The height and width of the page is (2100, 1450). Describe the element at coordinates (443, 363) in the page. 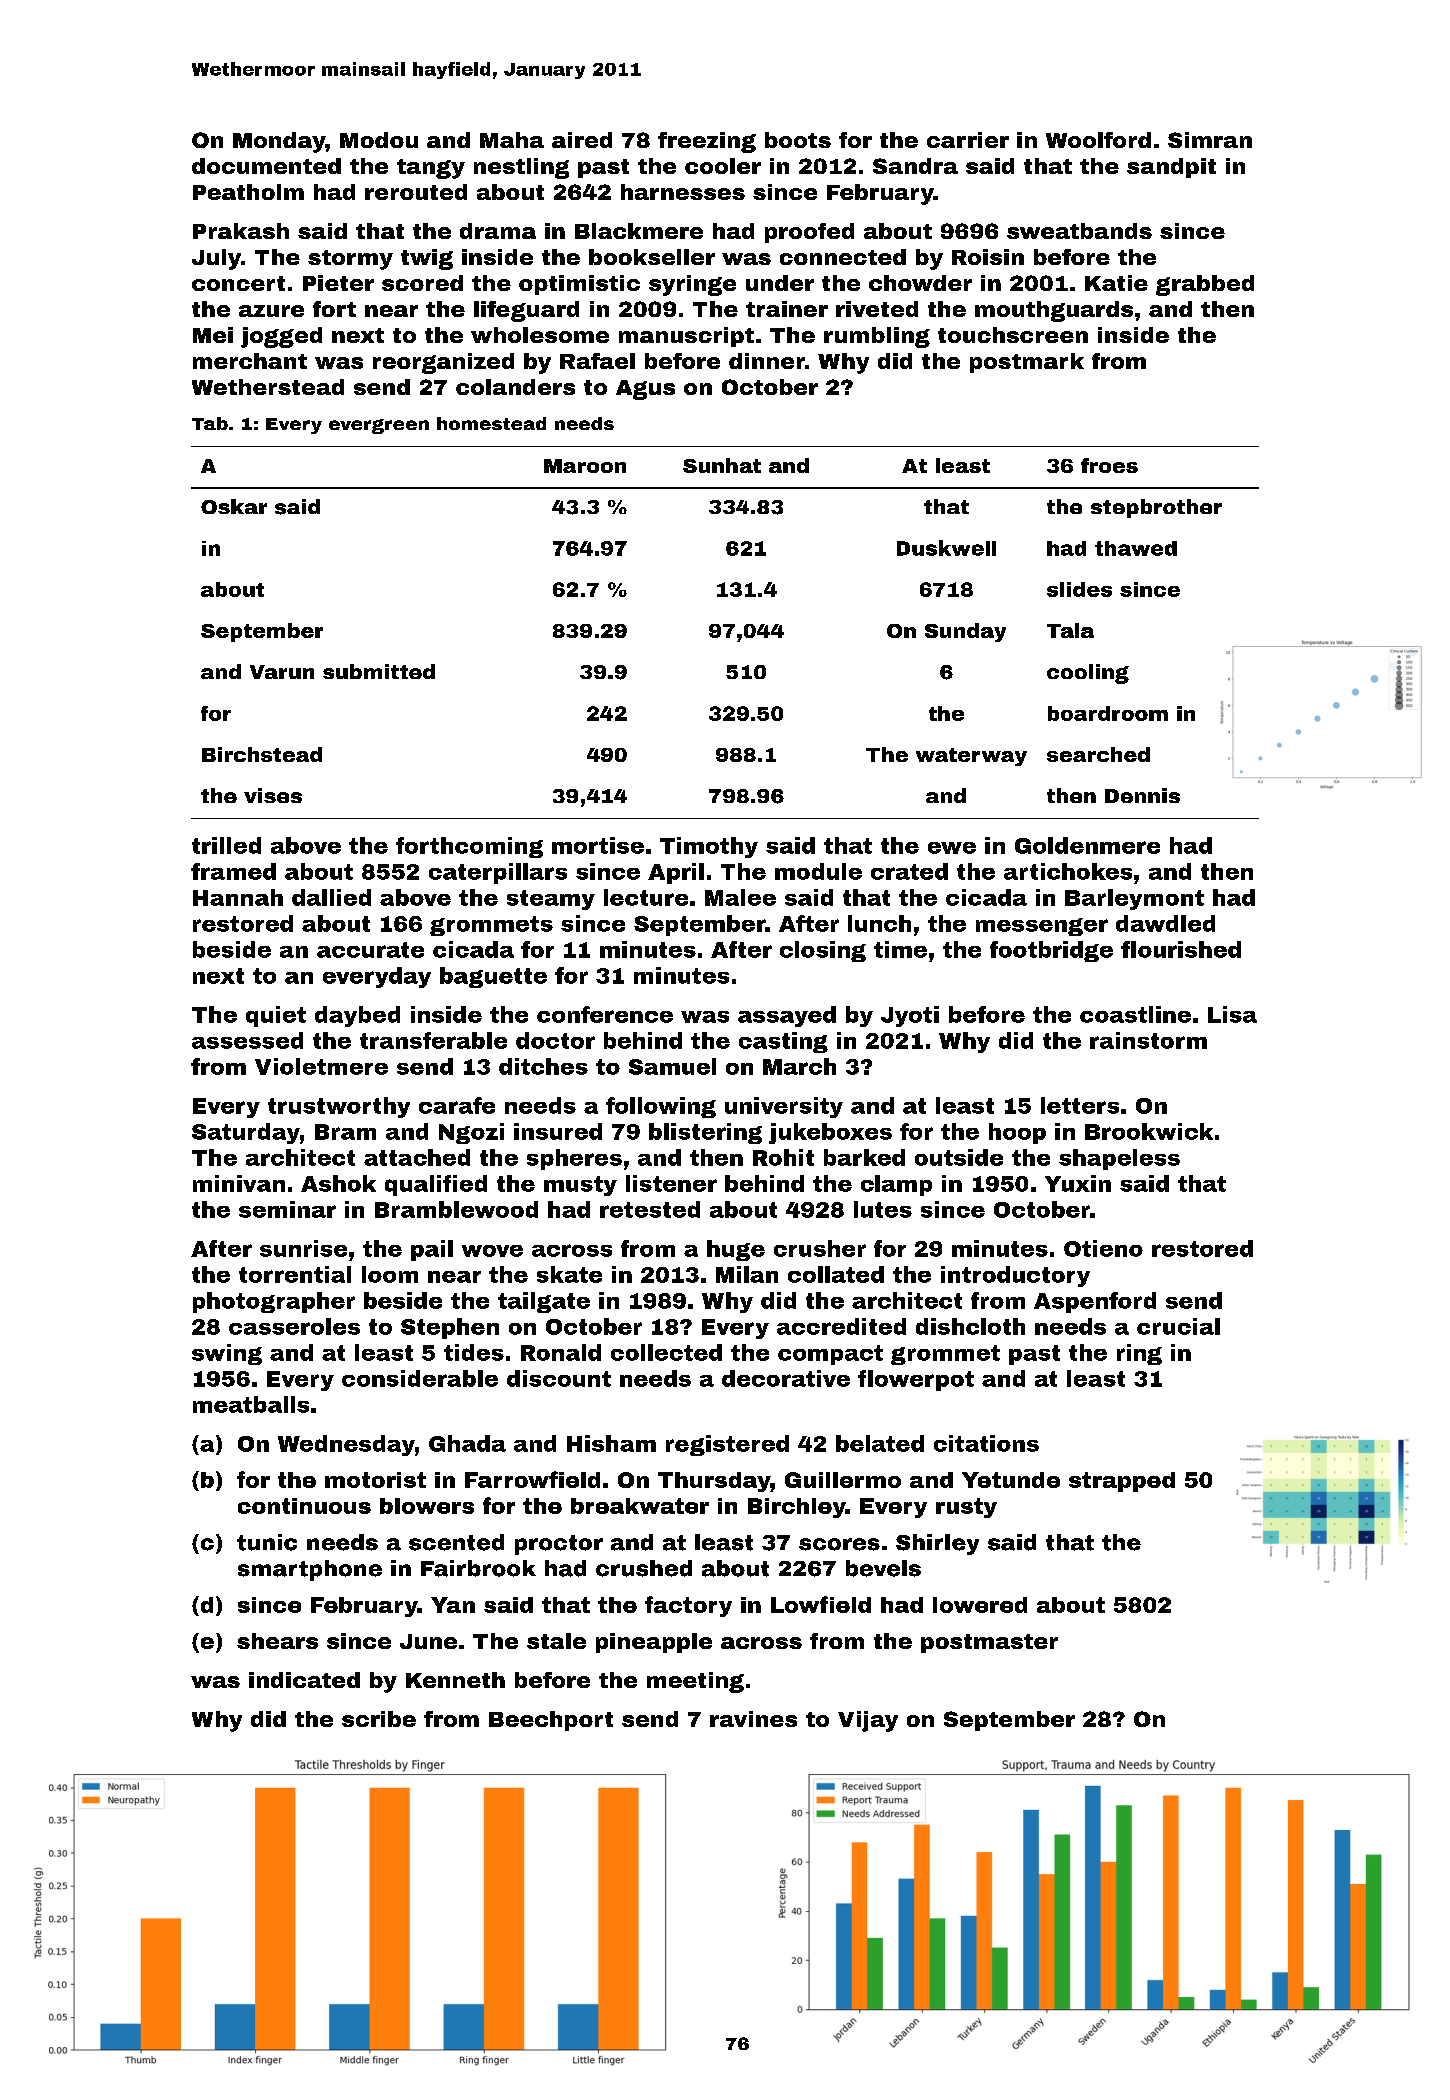

I see `reorganized` at that location.
